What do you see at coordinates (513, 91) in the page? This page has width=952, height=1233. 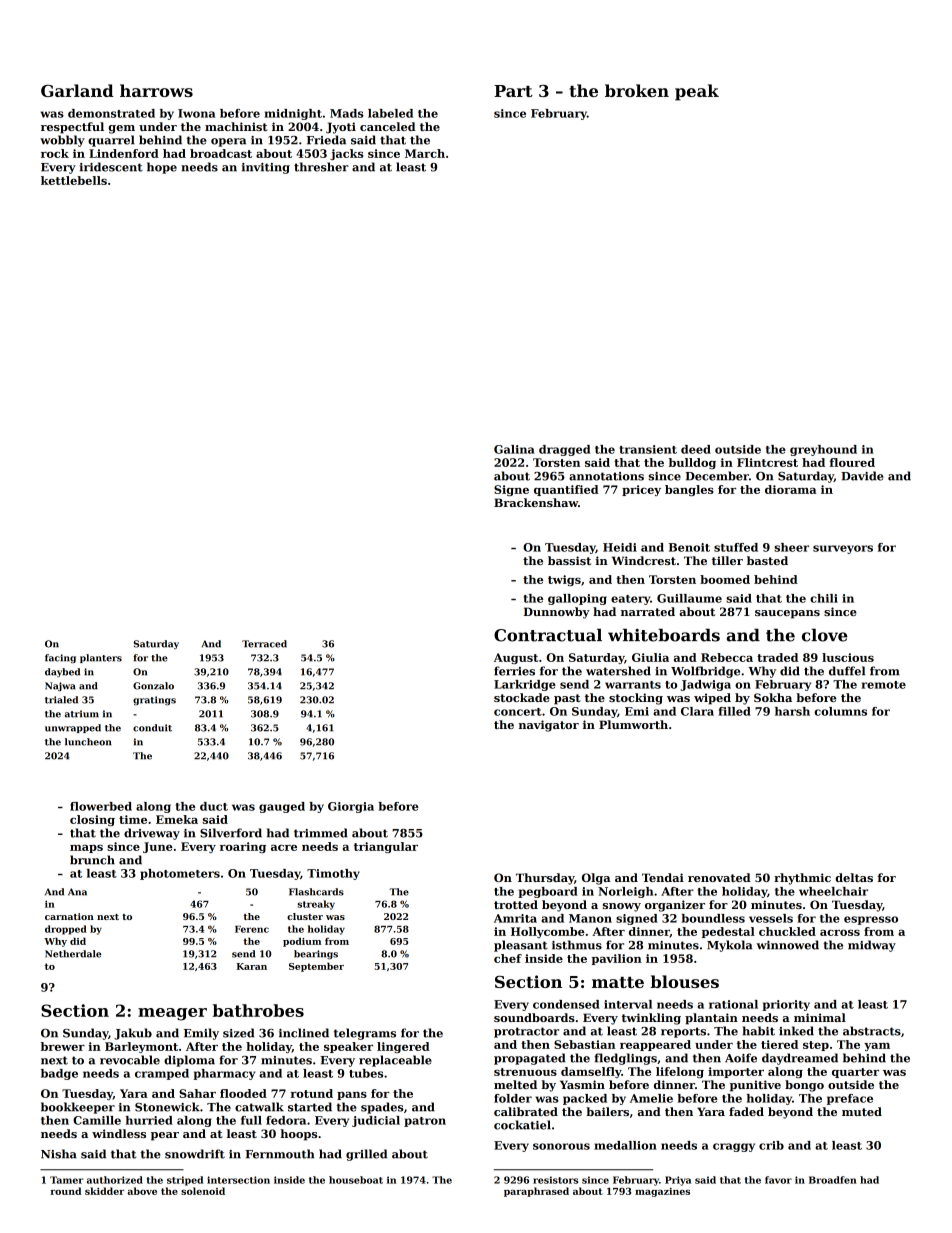 I see `Part` at bounding box center [513, 91].
